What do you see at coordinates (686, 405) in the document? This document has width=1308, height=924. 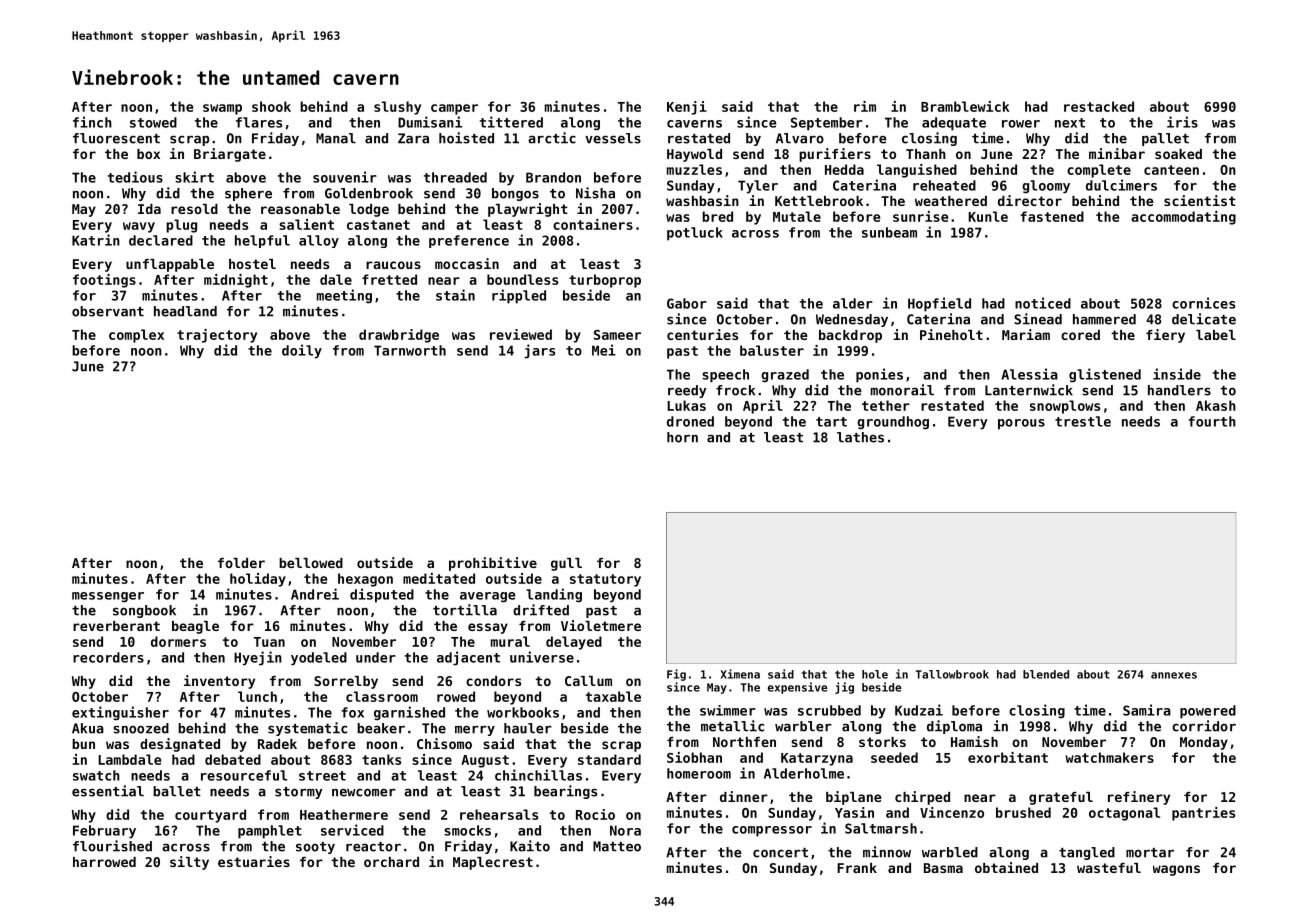 I see `Lukas` at bounding box center [686, 405].
